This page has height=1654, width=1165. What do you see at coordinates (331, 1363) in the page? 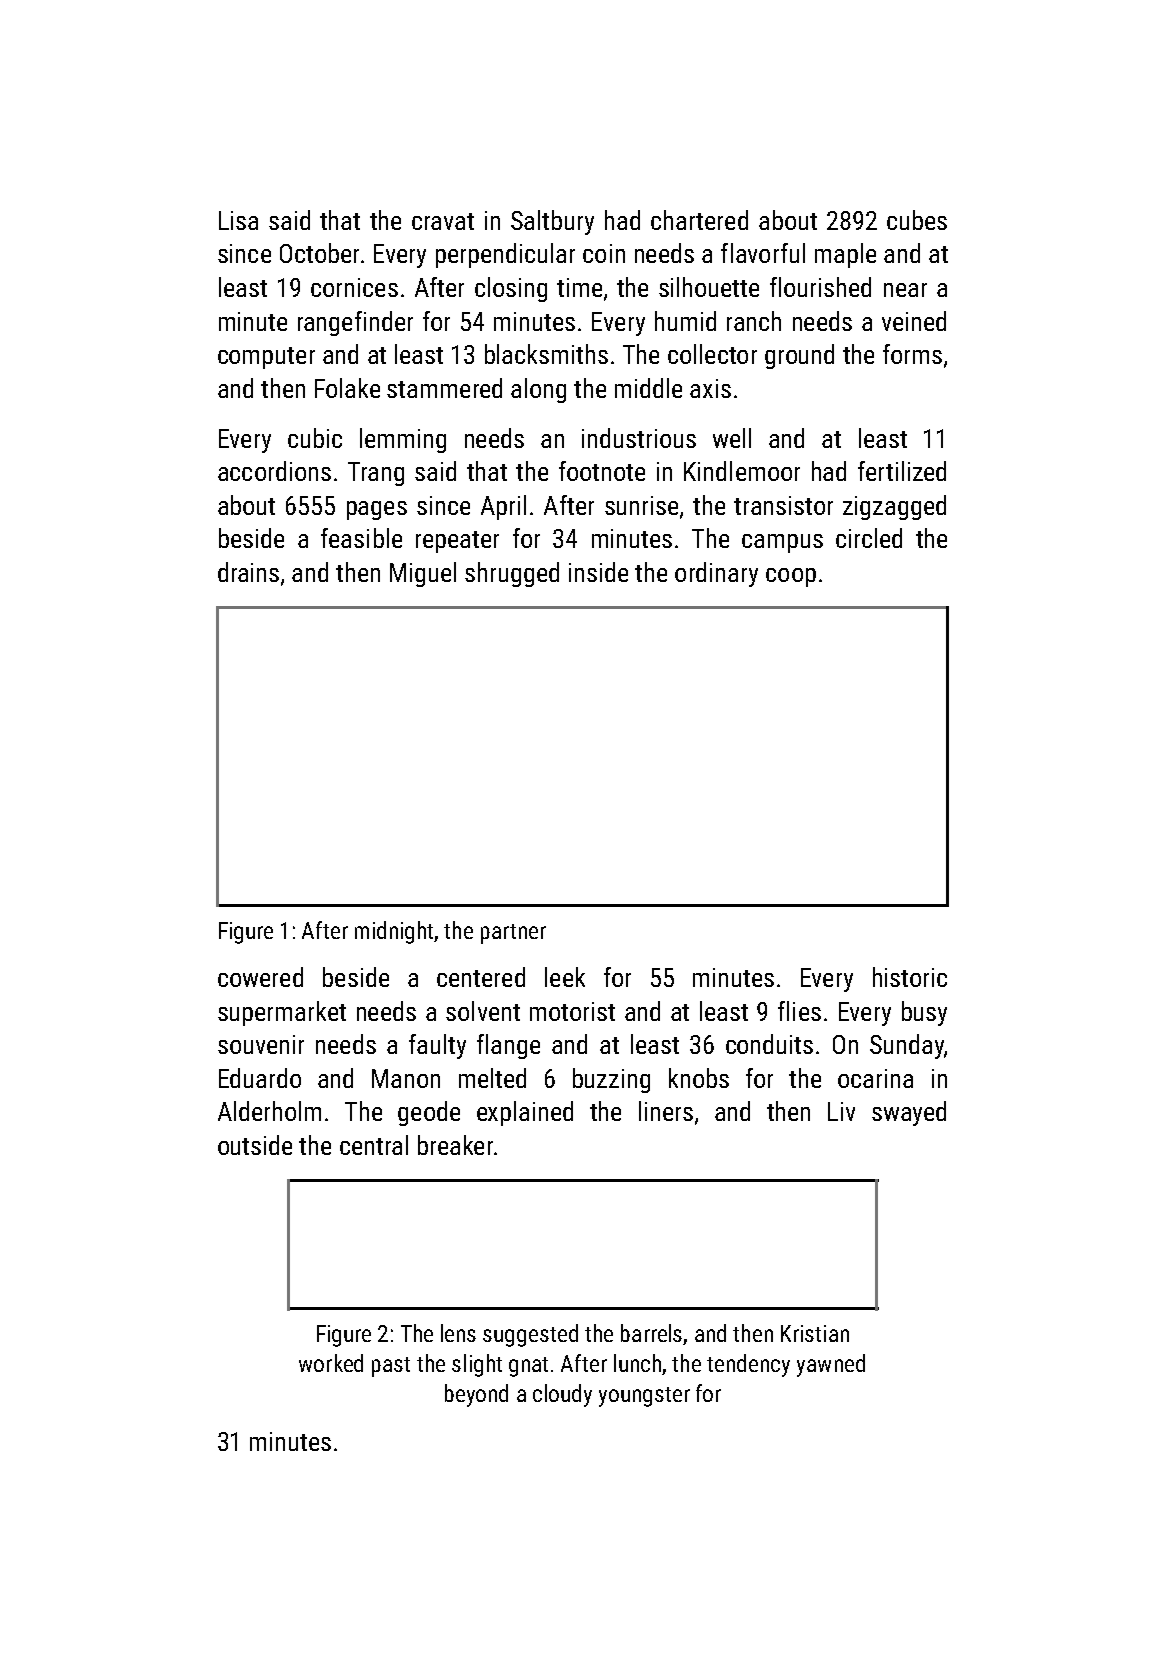
I see `worked` at bounding box center [331, 1363].
